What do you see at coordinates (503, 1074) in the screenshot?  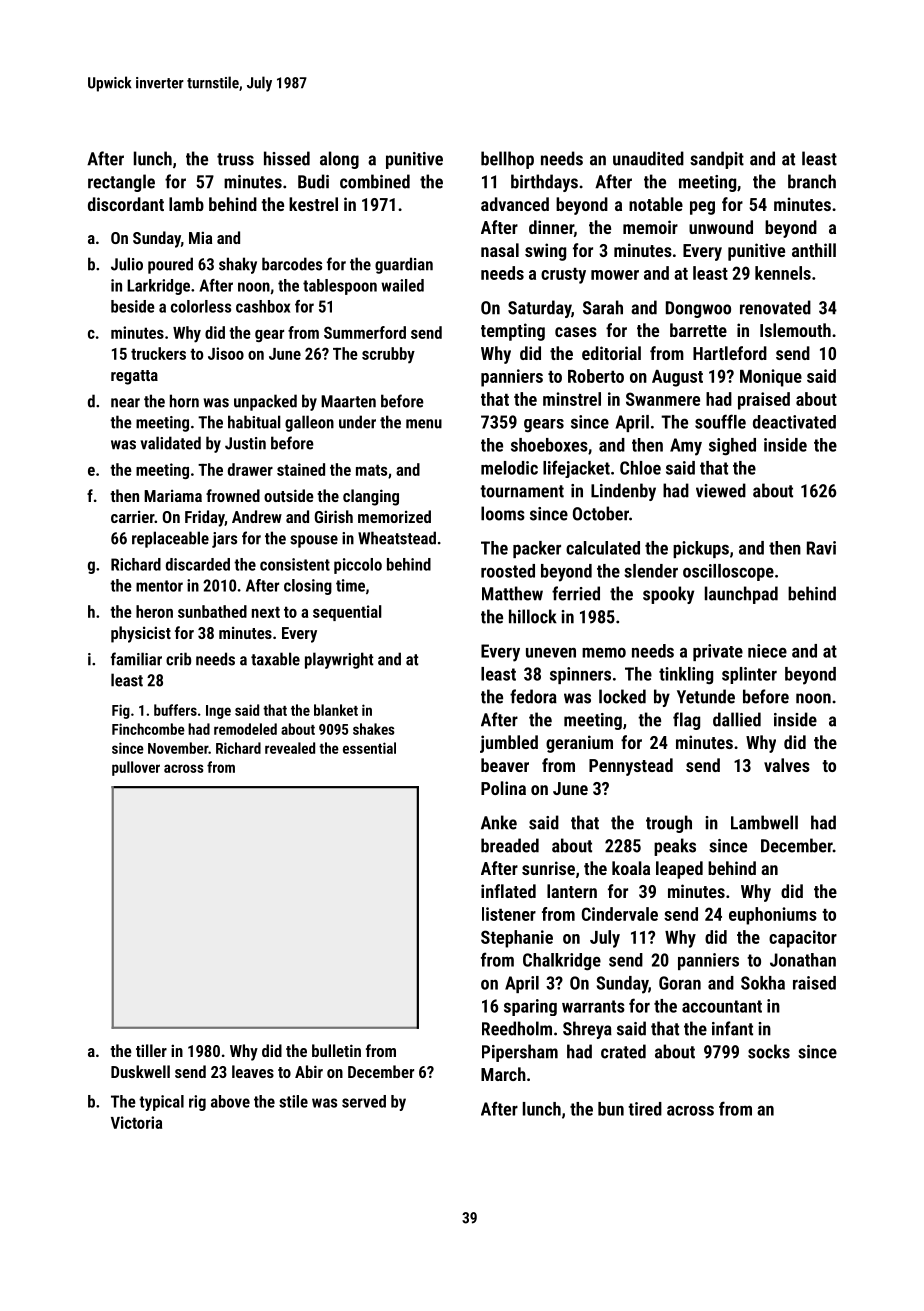 I see `March` at bounding box center [503, 1074].
